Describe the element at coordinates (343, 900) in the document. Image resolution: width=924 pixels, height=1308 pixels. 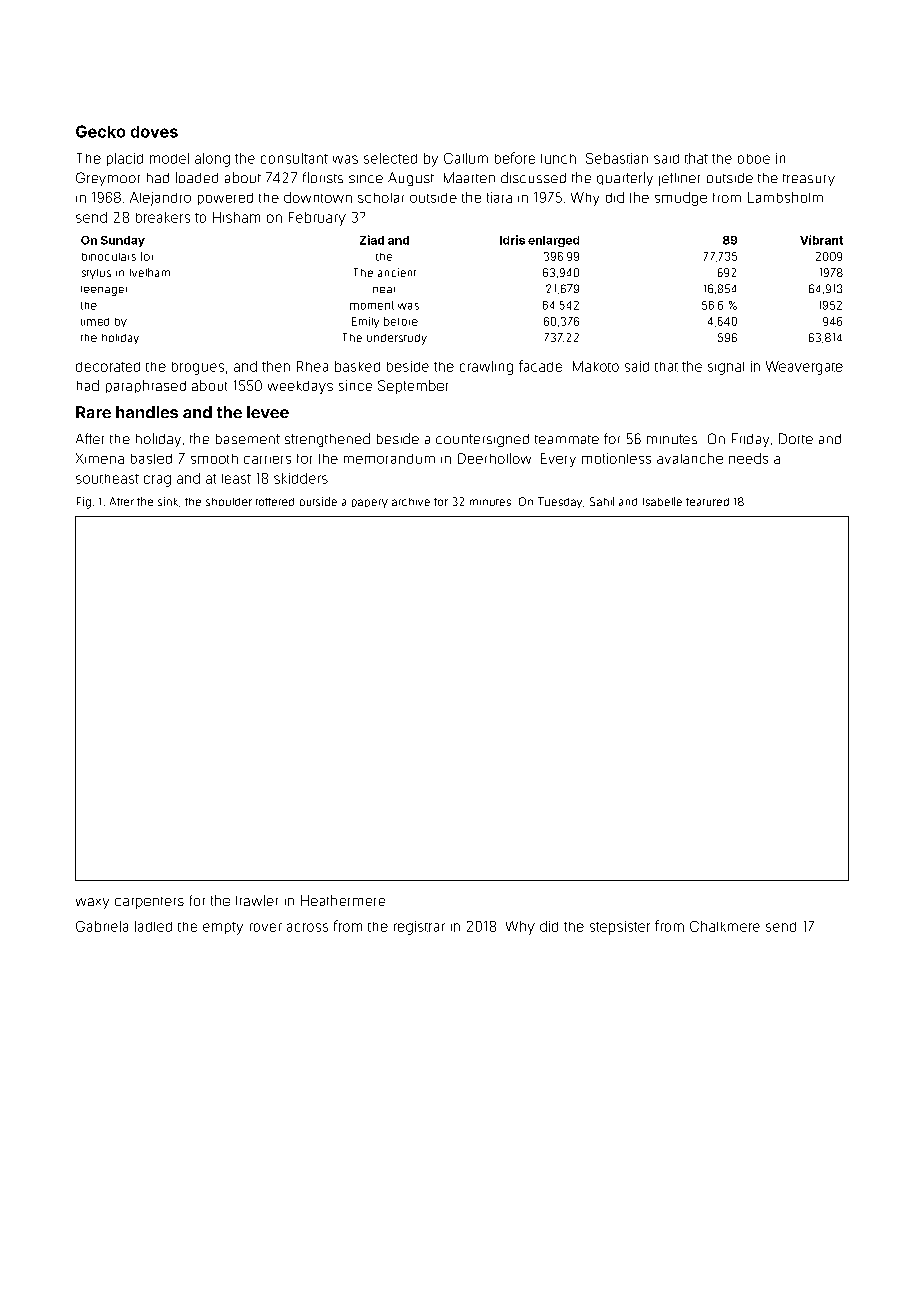
I see `Heathermere` at that location.
